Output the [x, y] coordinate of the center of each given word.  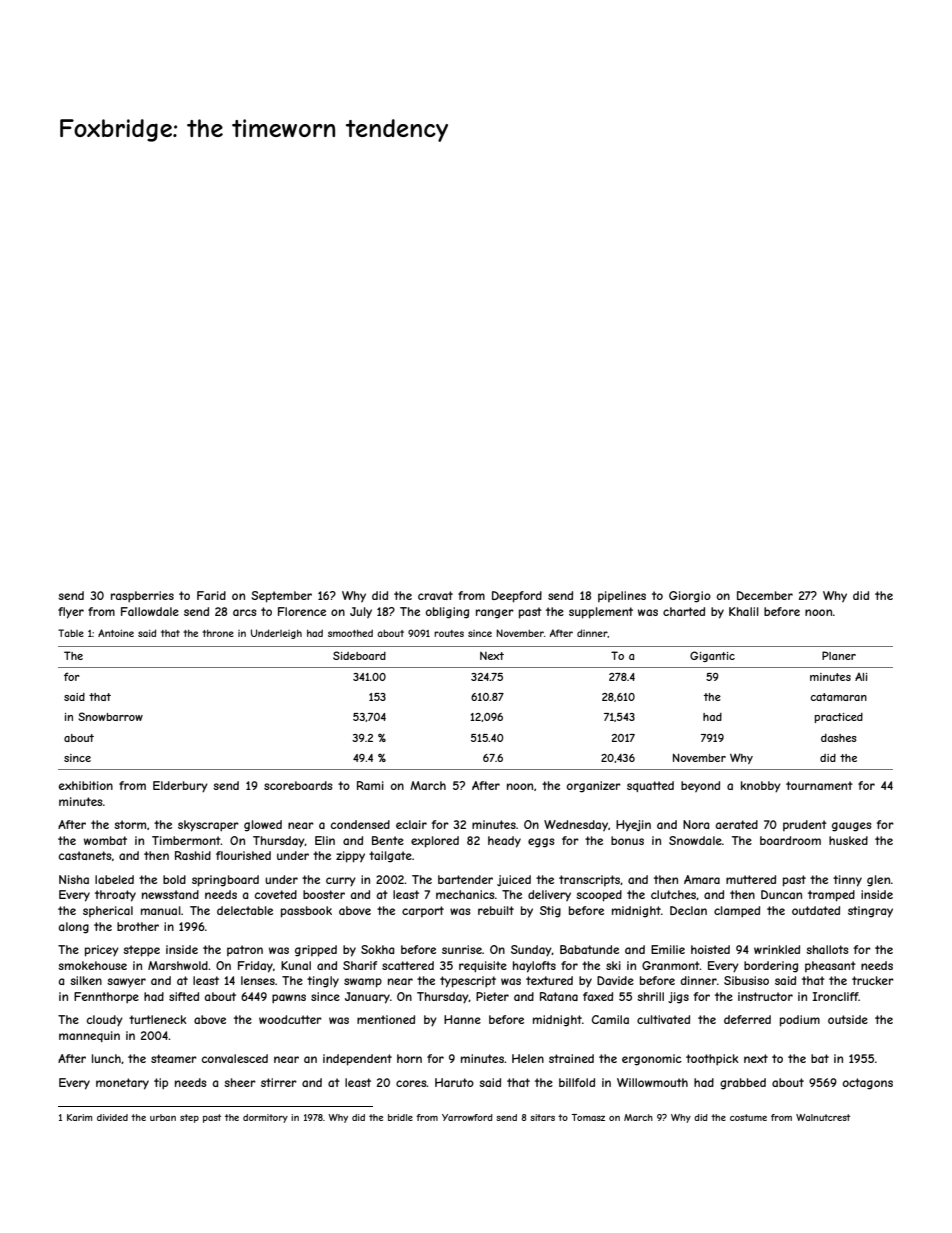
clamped [737, 911]
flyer [71, 613]
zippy [350, 857]
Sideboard [359, 655]
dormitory [265, 1118]
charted [684, 611]
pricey [102, 951]
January [367, 998]
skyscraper [208, 826]
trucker [873, 980]
